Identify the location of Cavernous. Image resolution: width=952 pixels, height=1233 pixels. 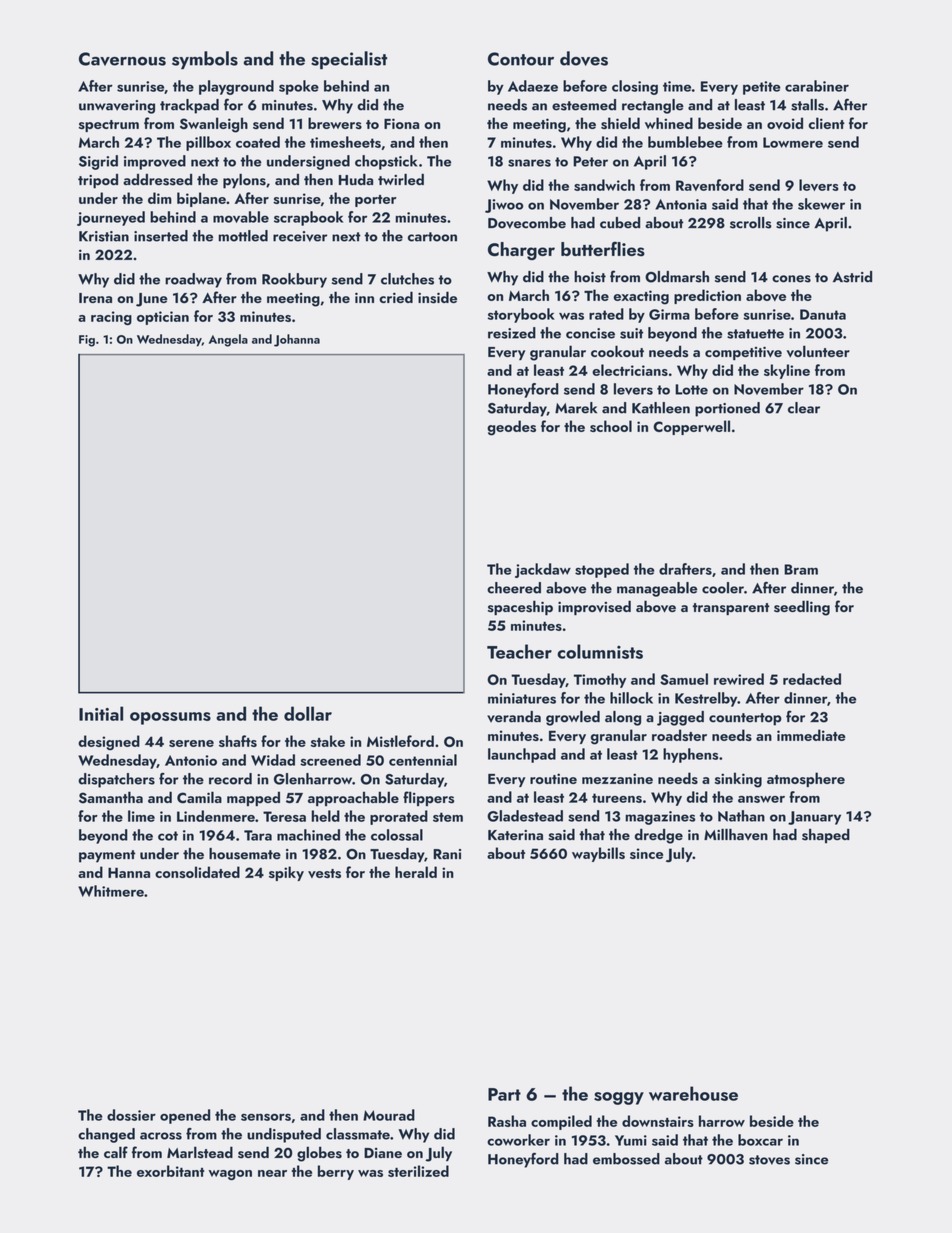
(122, 59).
